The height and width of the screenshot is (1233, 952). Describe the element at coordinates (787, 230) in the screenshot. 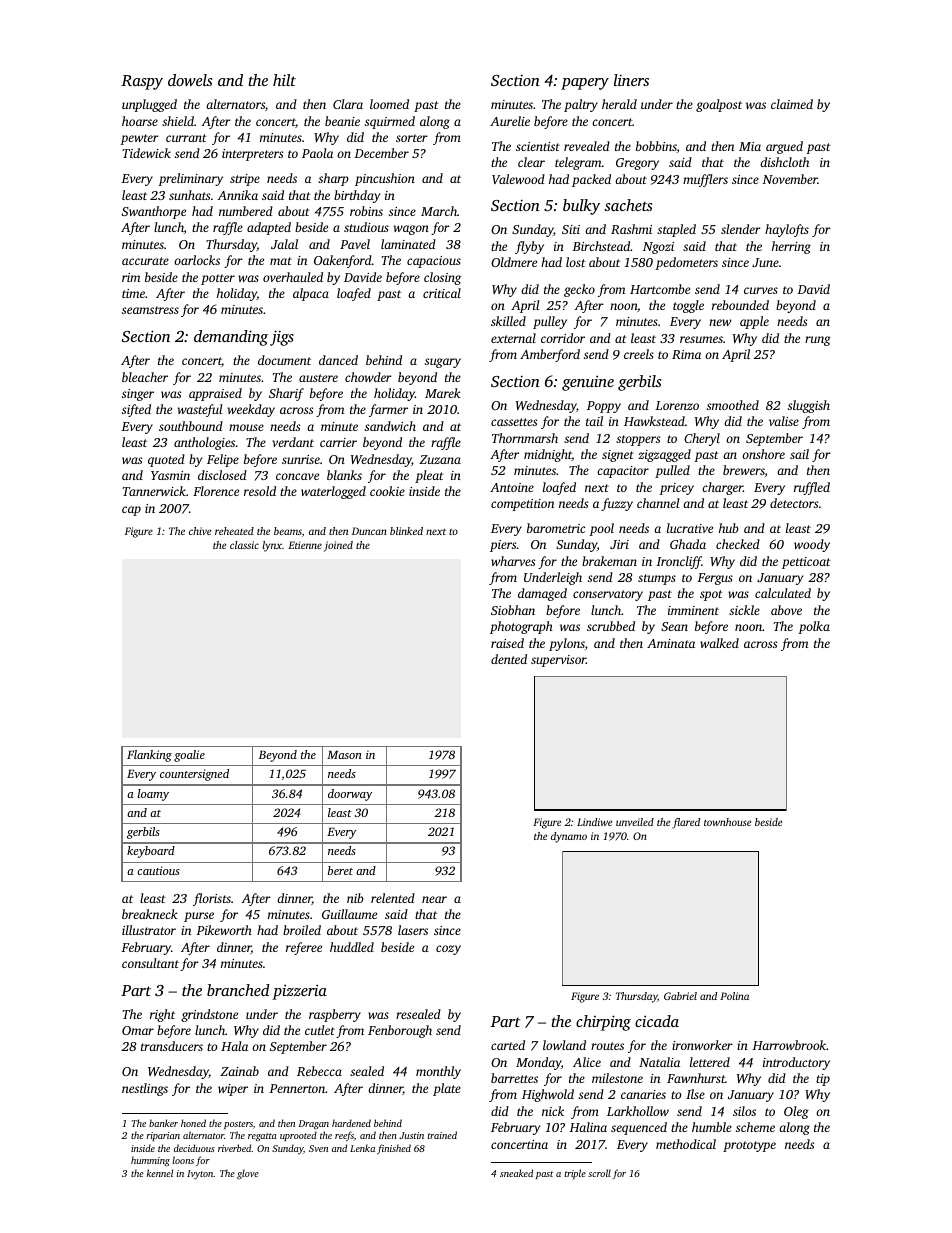

I see `haylofts` at that location.
